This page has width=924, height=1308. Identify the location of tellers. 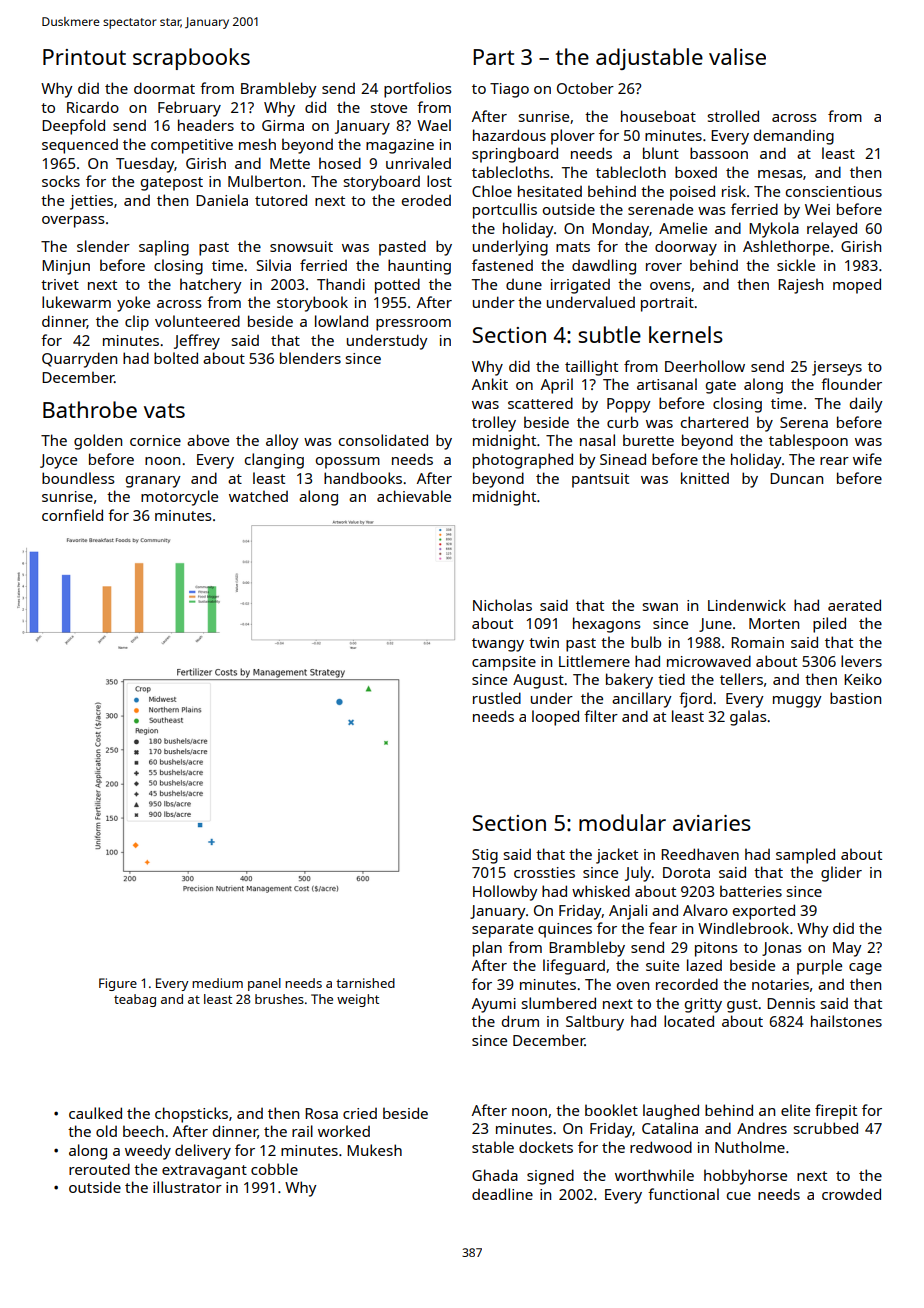
(741, 679).
